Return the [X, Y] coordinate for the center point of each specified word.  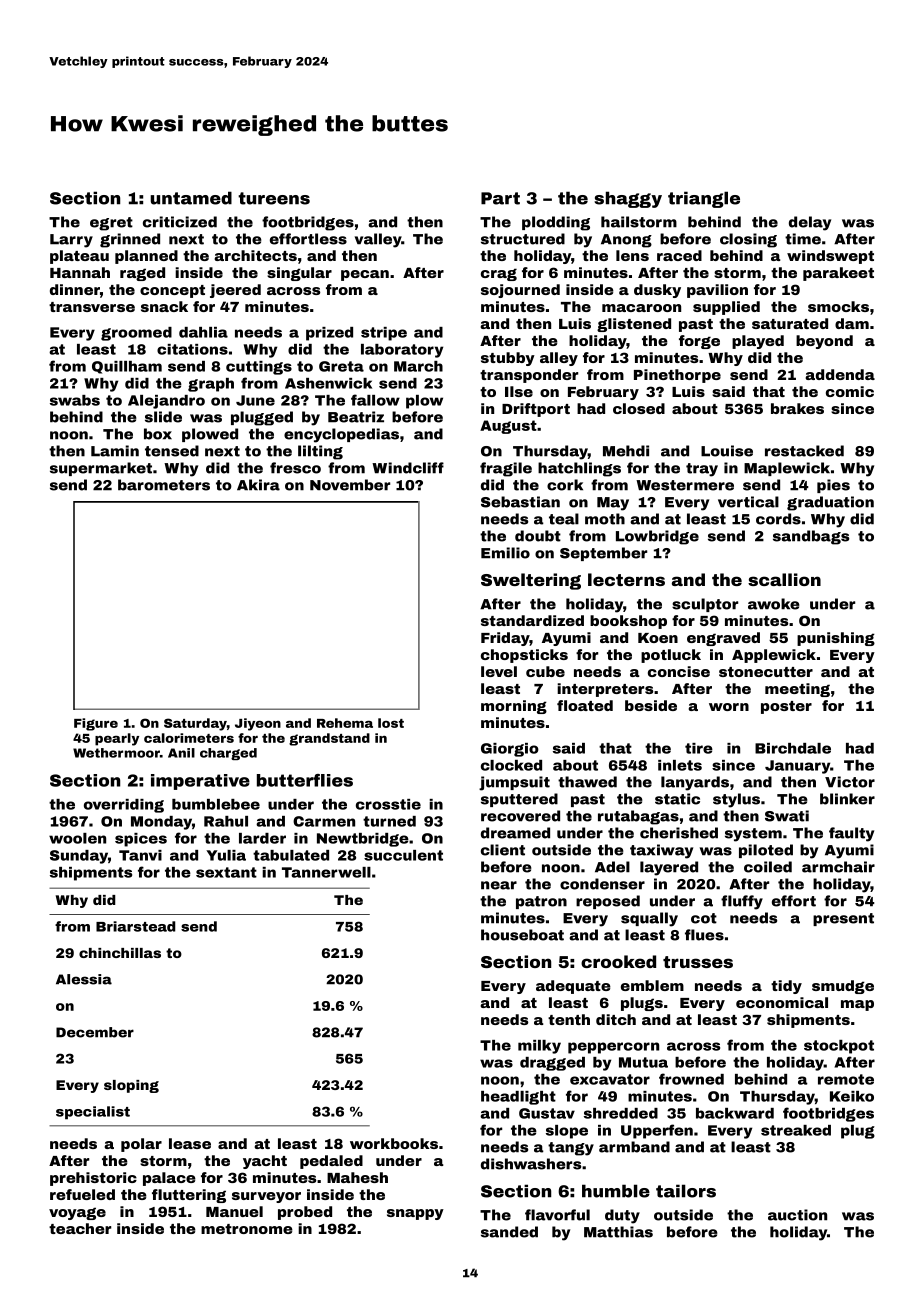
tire [699, 748]
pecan [365, 275]
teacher [80, 1228]
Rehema [345, 723]
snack [164, 306]
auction [797, 1215]
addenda [840, 374]
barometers [164, 485]
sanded [509, 1232]
